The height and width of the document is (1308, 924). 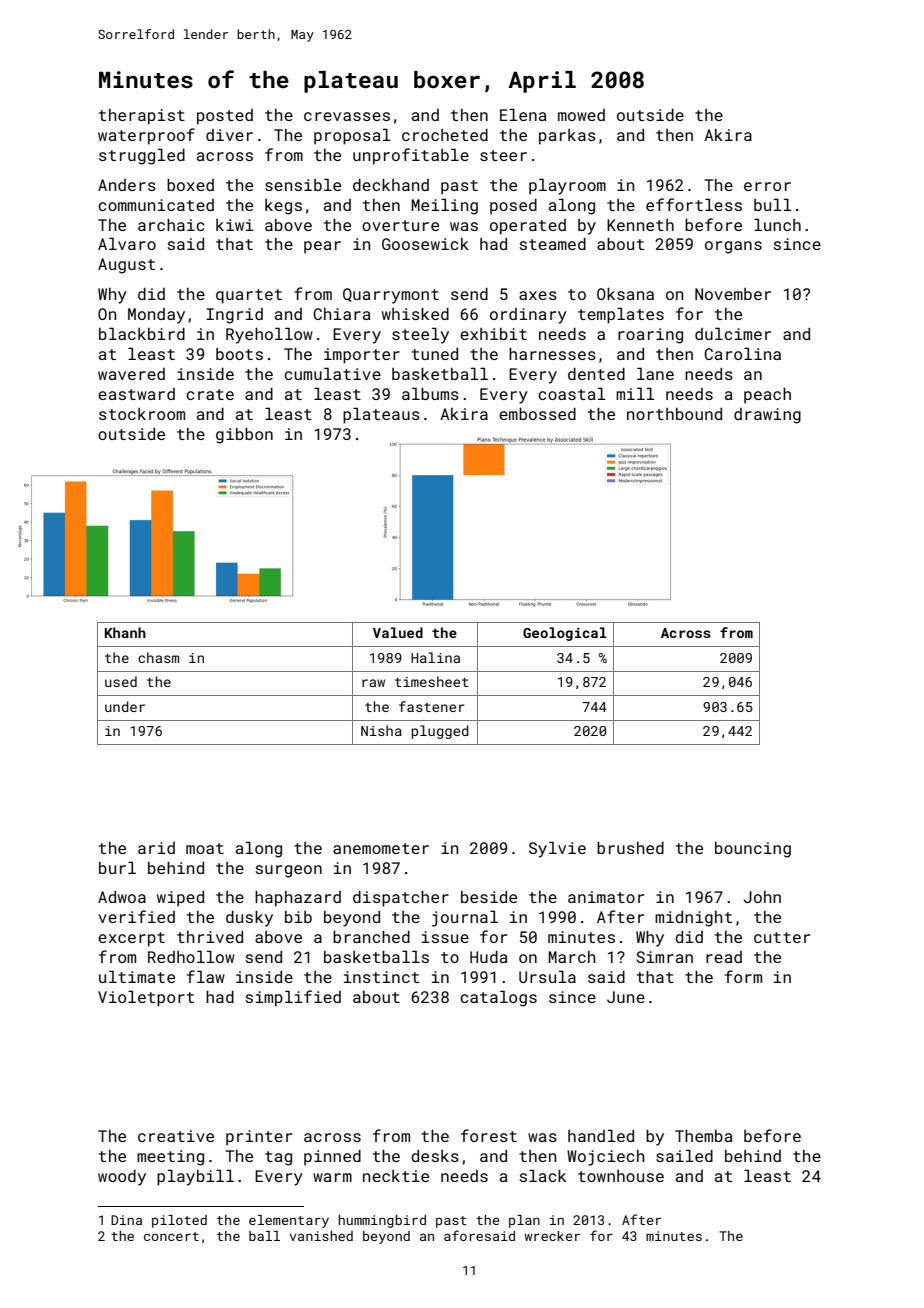 I want to click on therapist, so click(x=142, y=117).
